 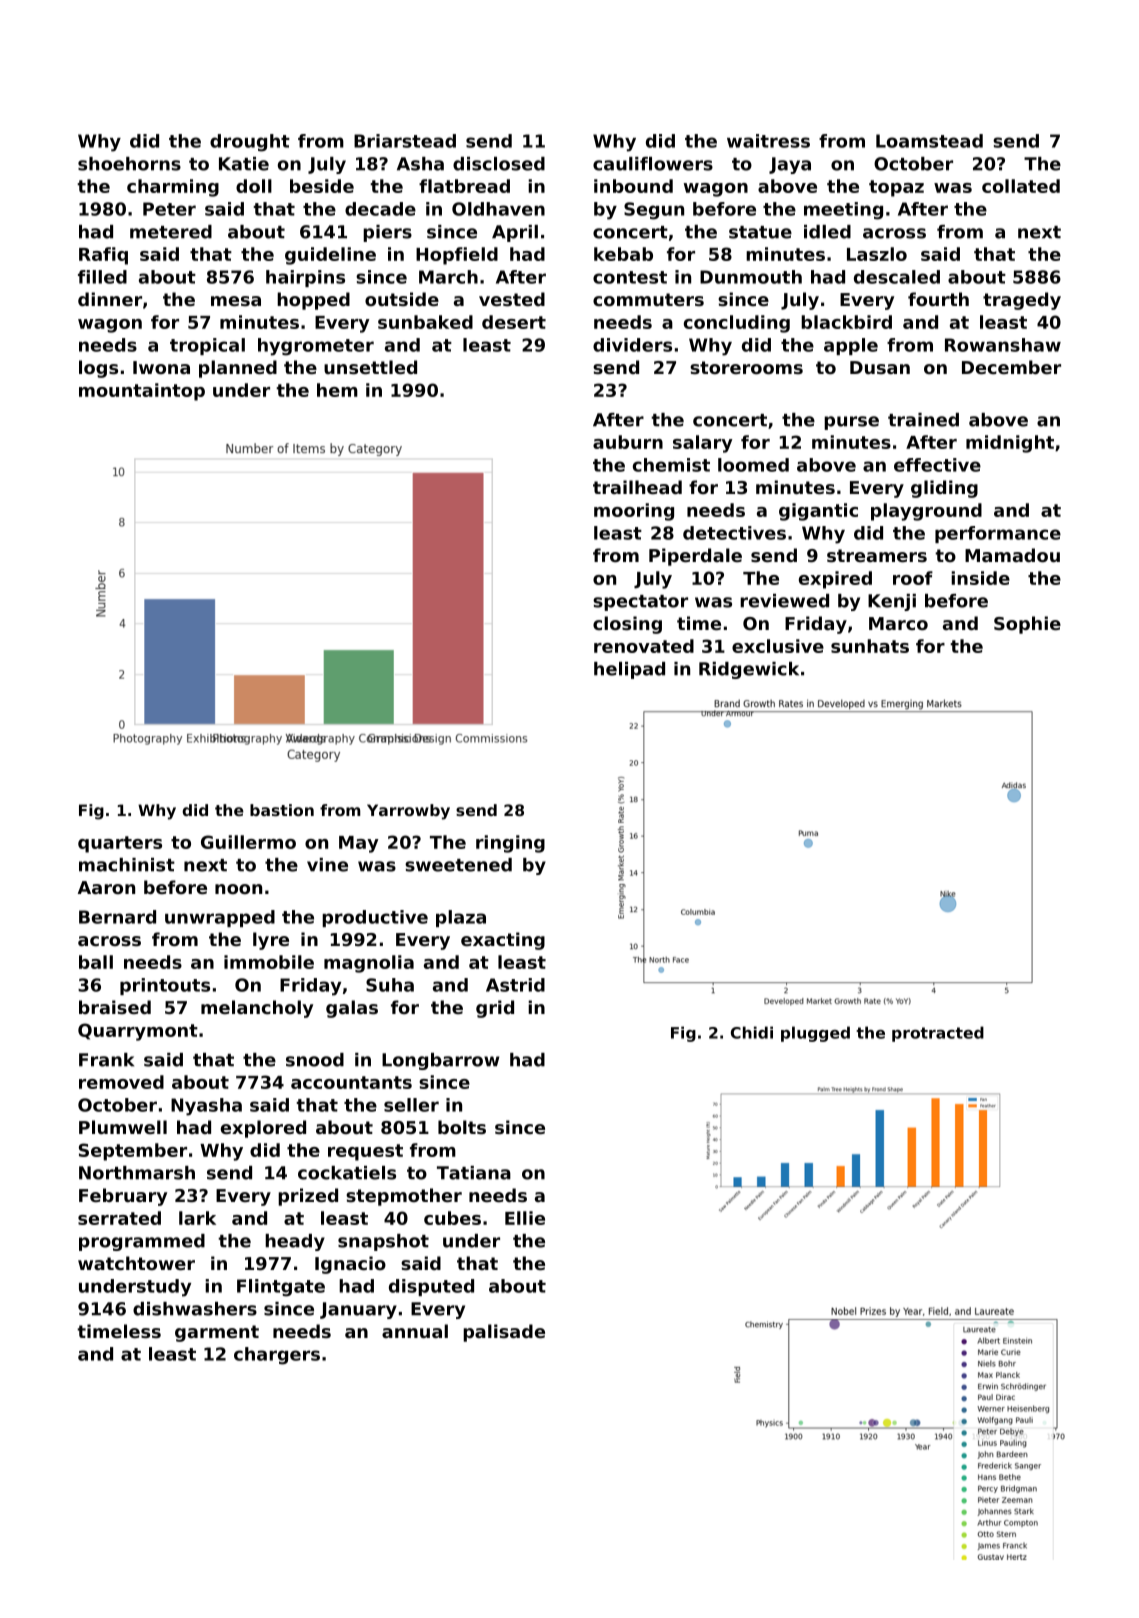 What do you see at coordinates (250, 143) in the screenshot?
I see `drought` at bounding box center [250, 143].
